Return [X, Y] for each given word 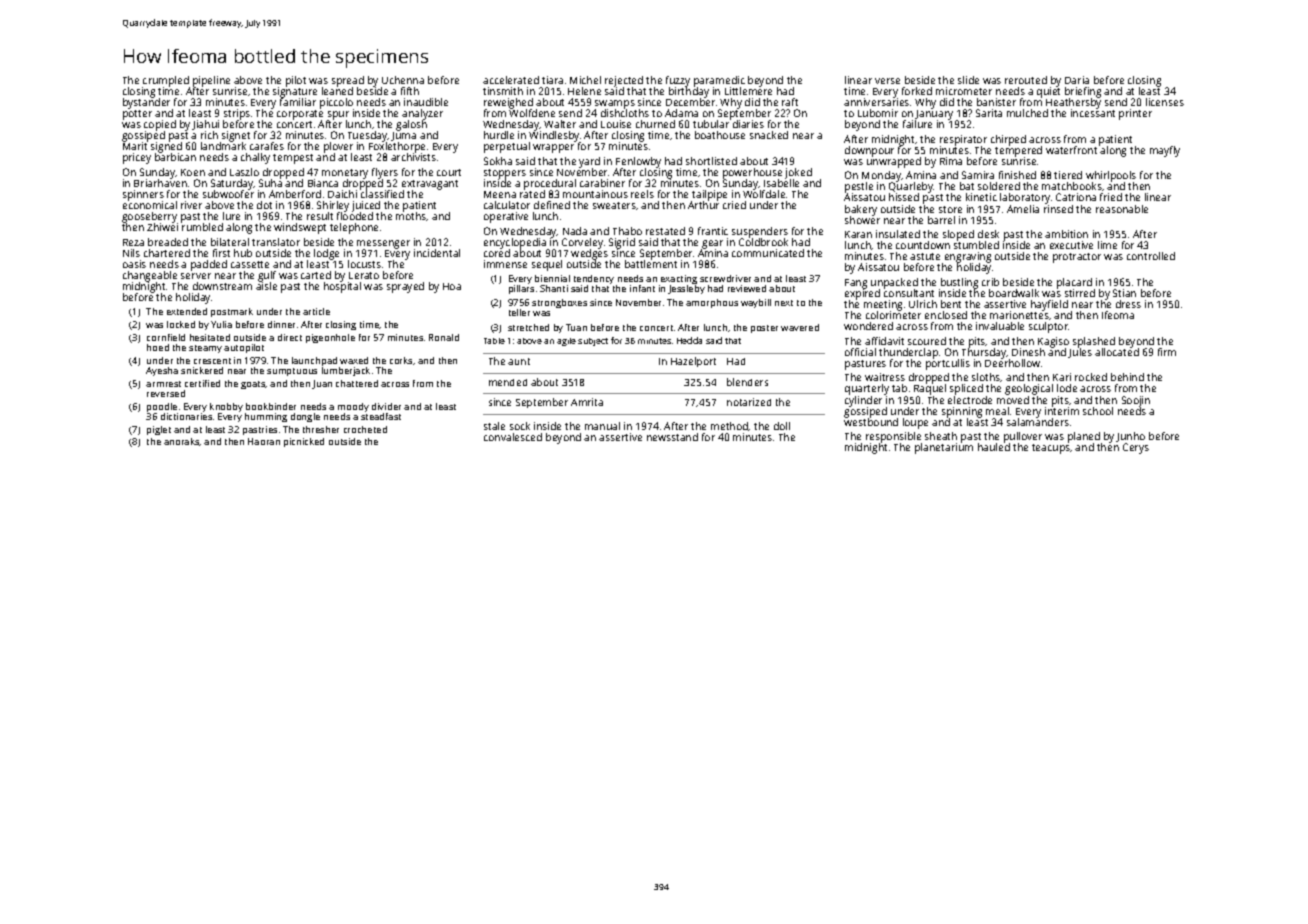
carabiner [602, 183]
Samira [978, 175]
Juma [403, 136]
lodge [326, 254]
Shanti [554, 288]
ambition [1066, 234]
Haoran [264, 441]
